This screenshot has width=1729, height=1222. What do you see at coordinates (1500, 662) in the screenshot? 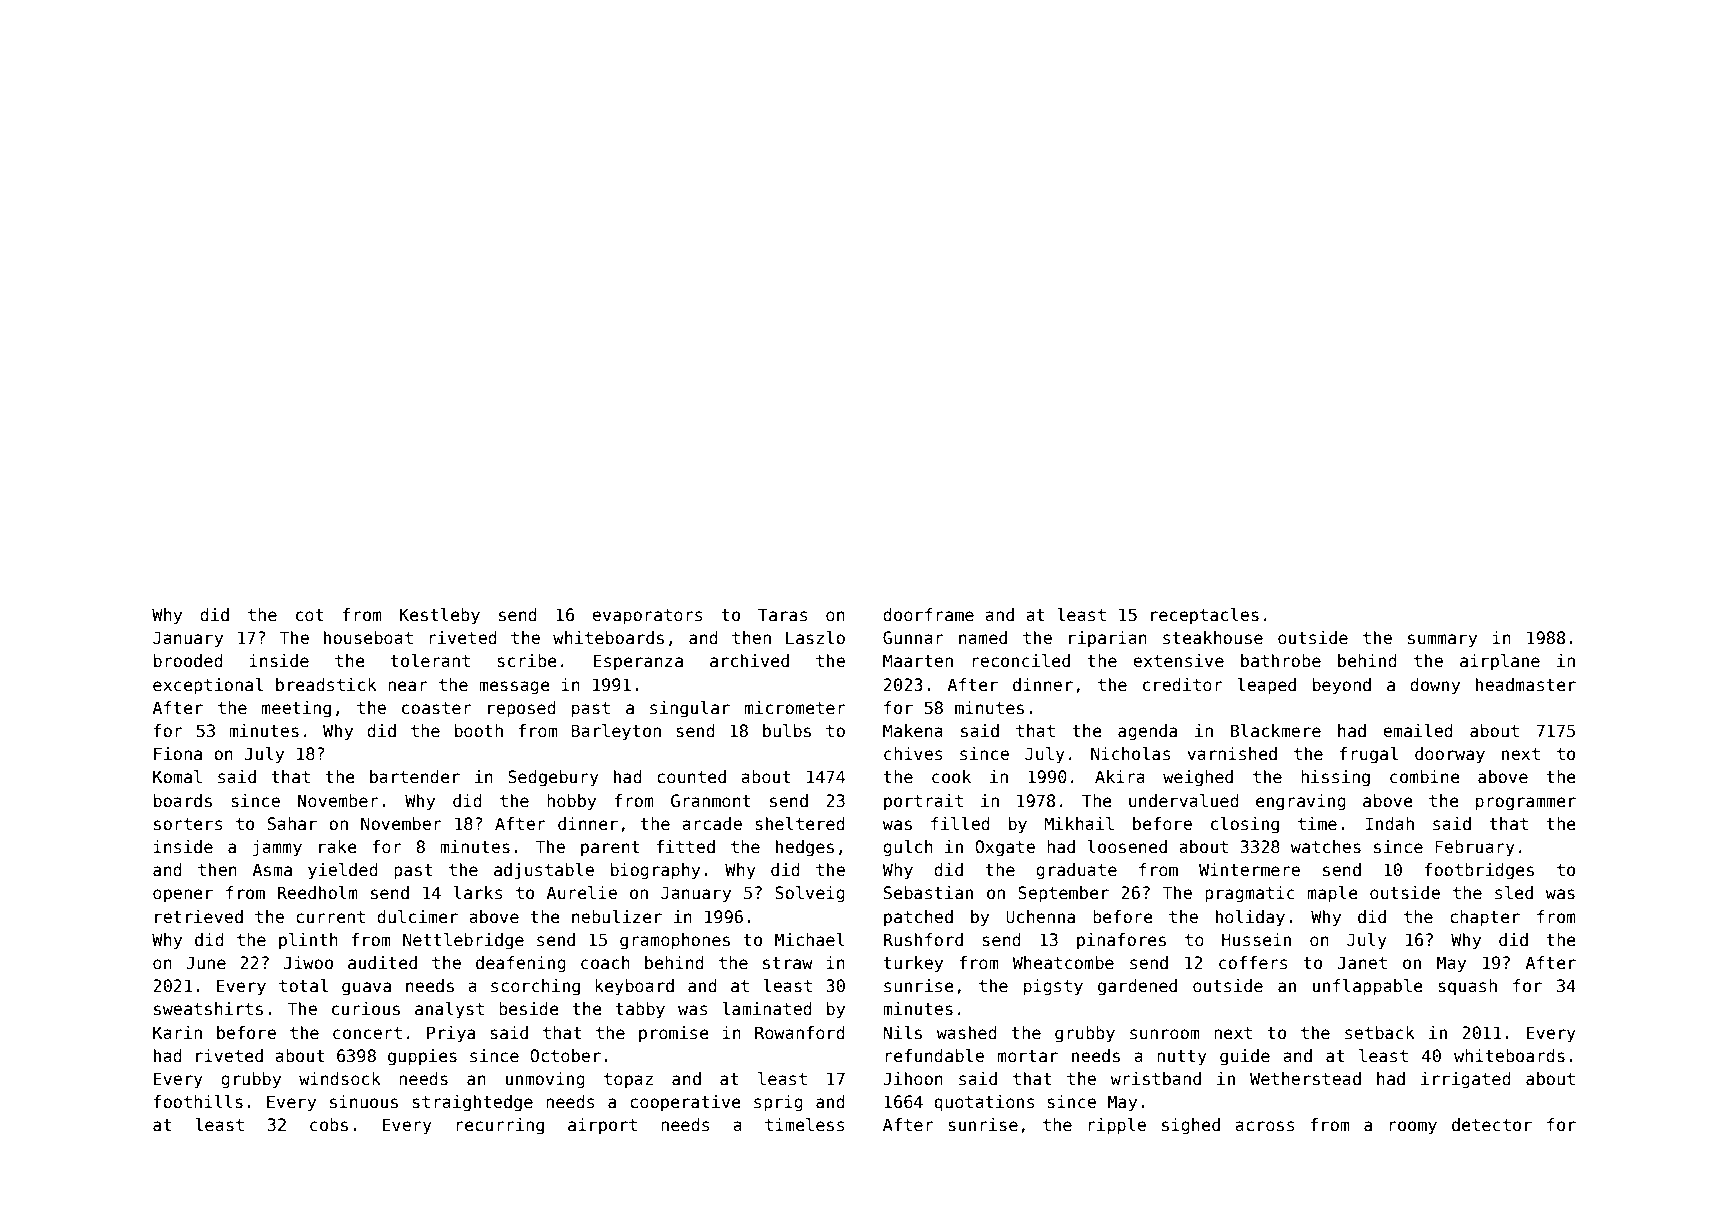
I see `airplane` at bounding box center [1500, 662].
